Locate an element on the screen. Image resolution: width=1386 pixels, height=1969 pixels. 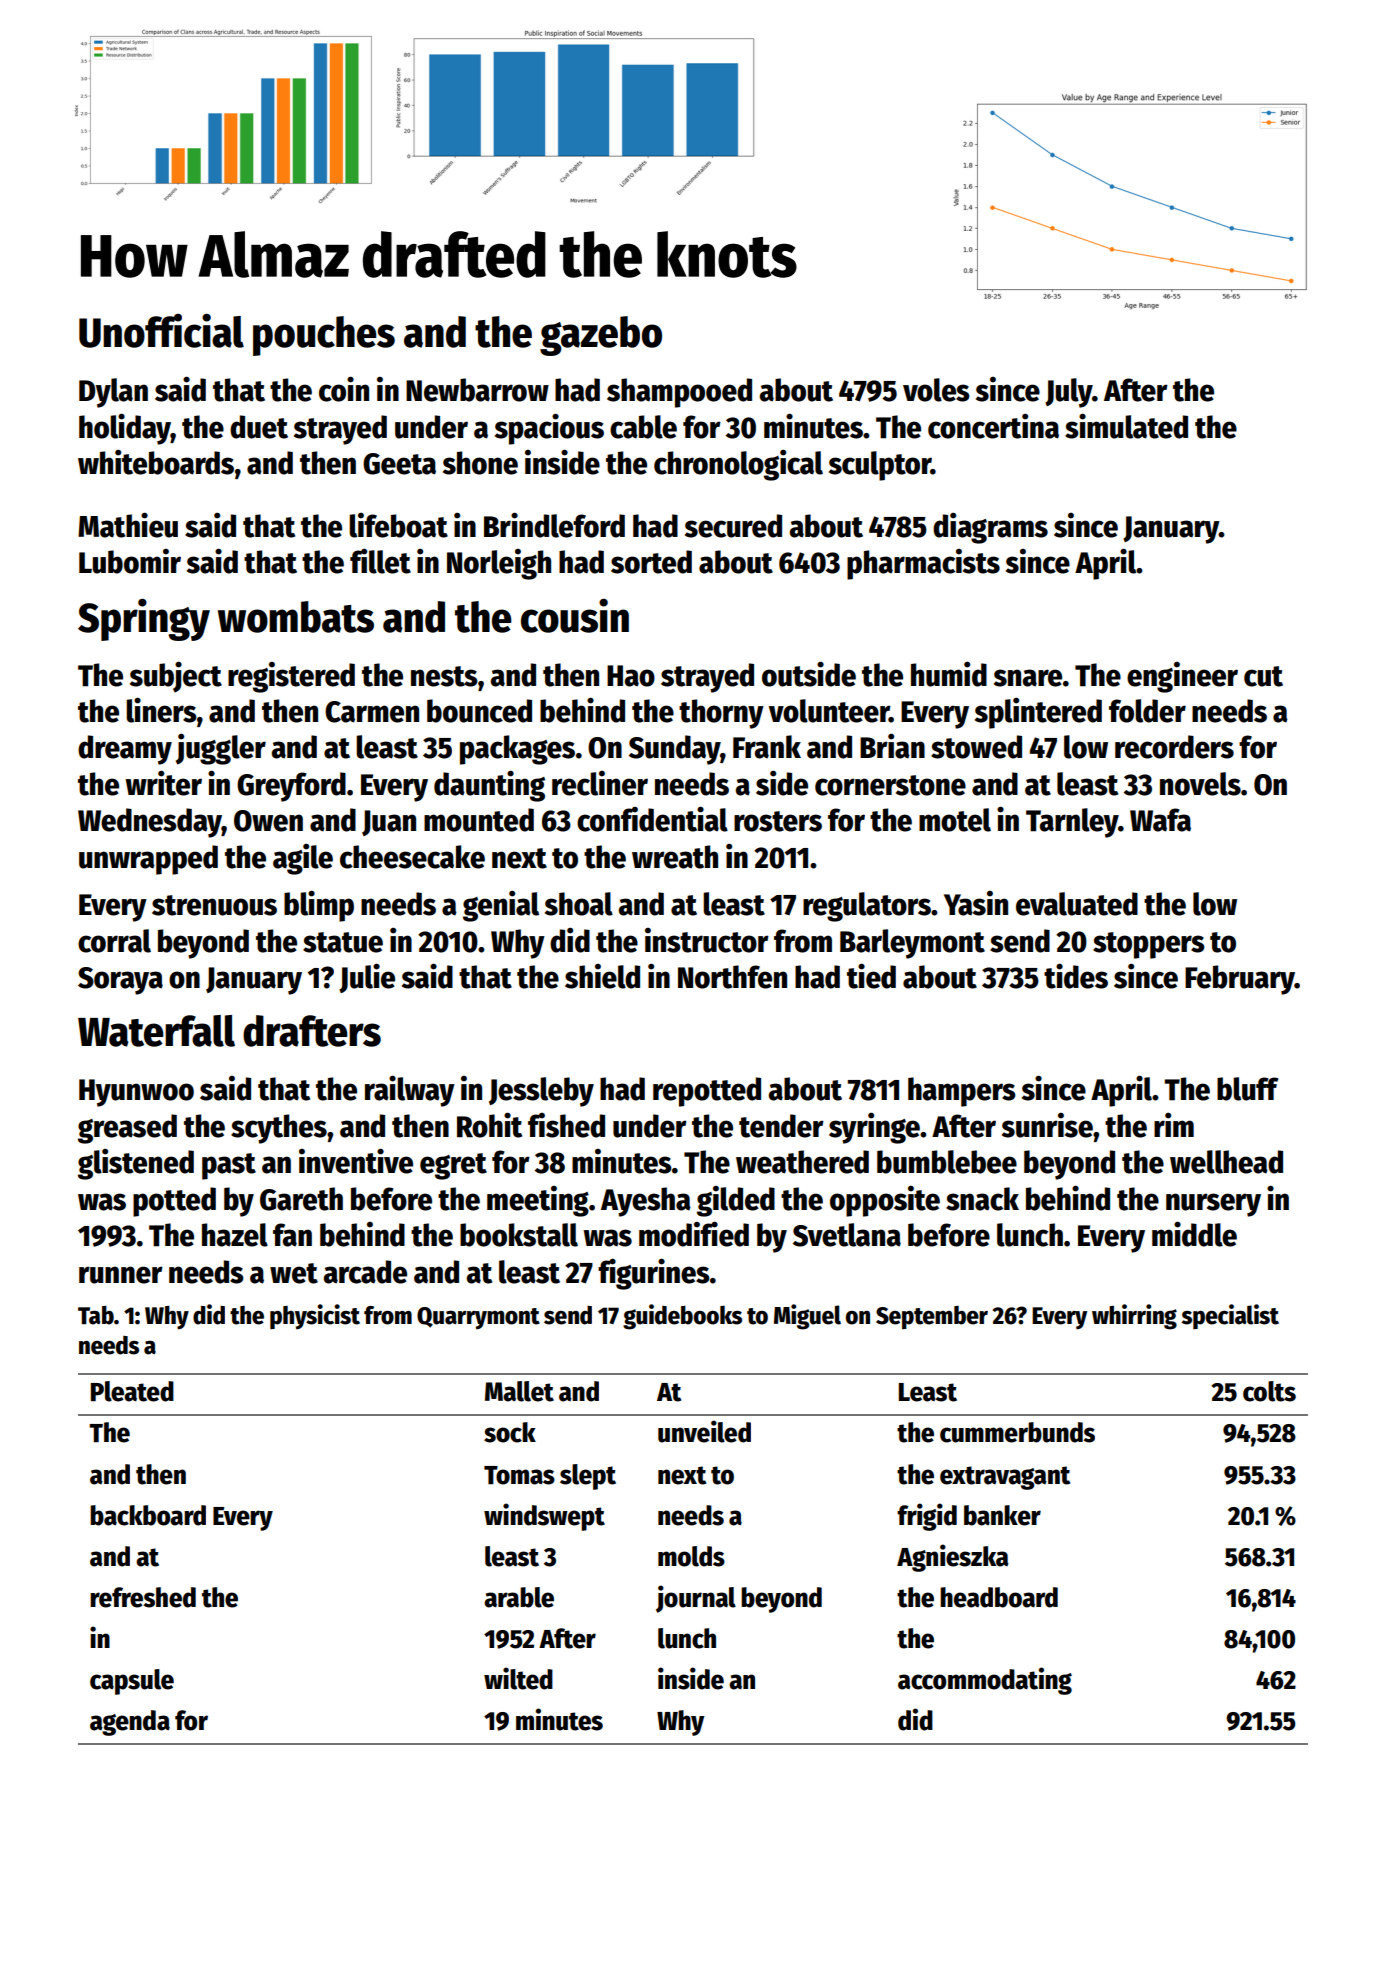
nests is located at coordinates (444, 676).
